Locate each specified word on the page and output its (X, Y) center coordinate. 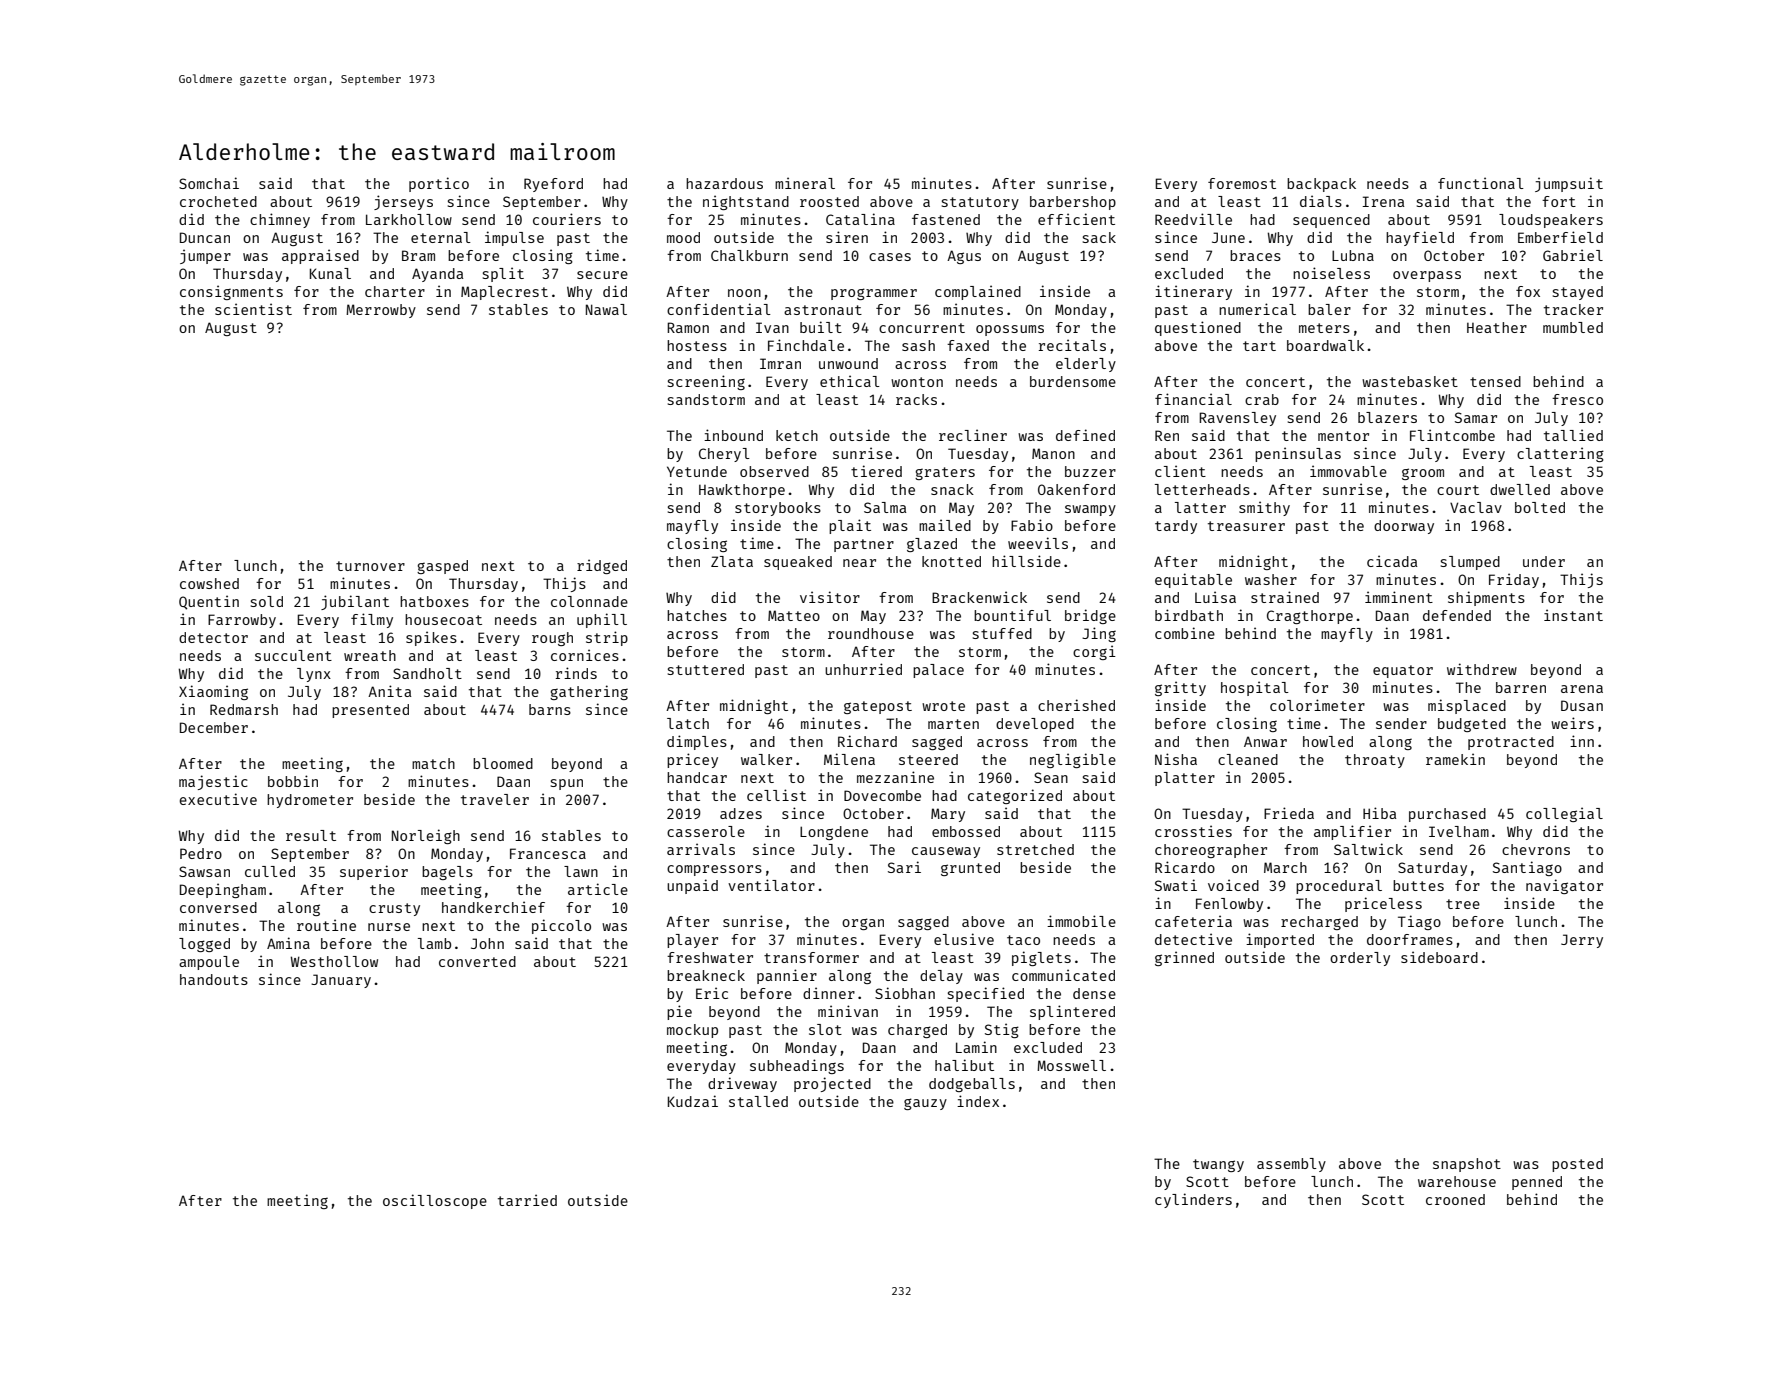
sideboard (1439, 957)
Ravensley (1237, 419)
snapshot (1467, 1165)
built (821, 327)
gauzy (925, 1104)
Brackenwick (979, 597)
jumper (205, 256)
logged (204, 945)
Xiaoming (213, 692)
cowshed (209, 583)
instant (1573, 615)
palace (938, 671)
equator (1403, 671)
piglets (1041, 958)
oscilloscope (435, 1201)
